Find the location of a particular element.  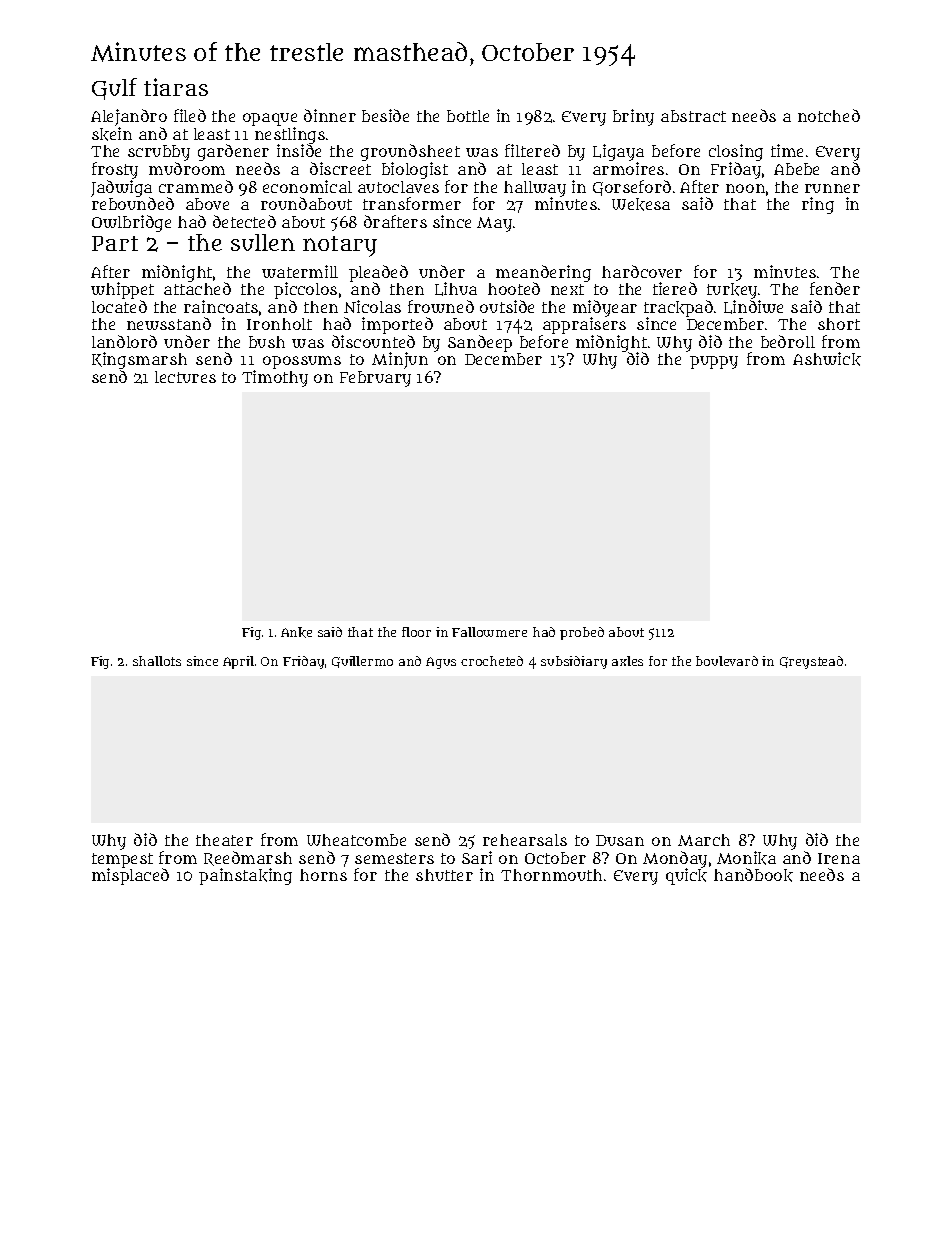

turkey is located at coordinates (732, 291).
